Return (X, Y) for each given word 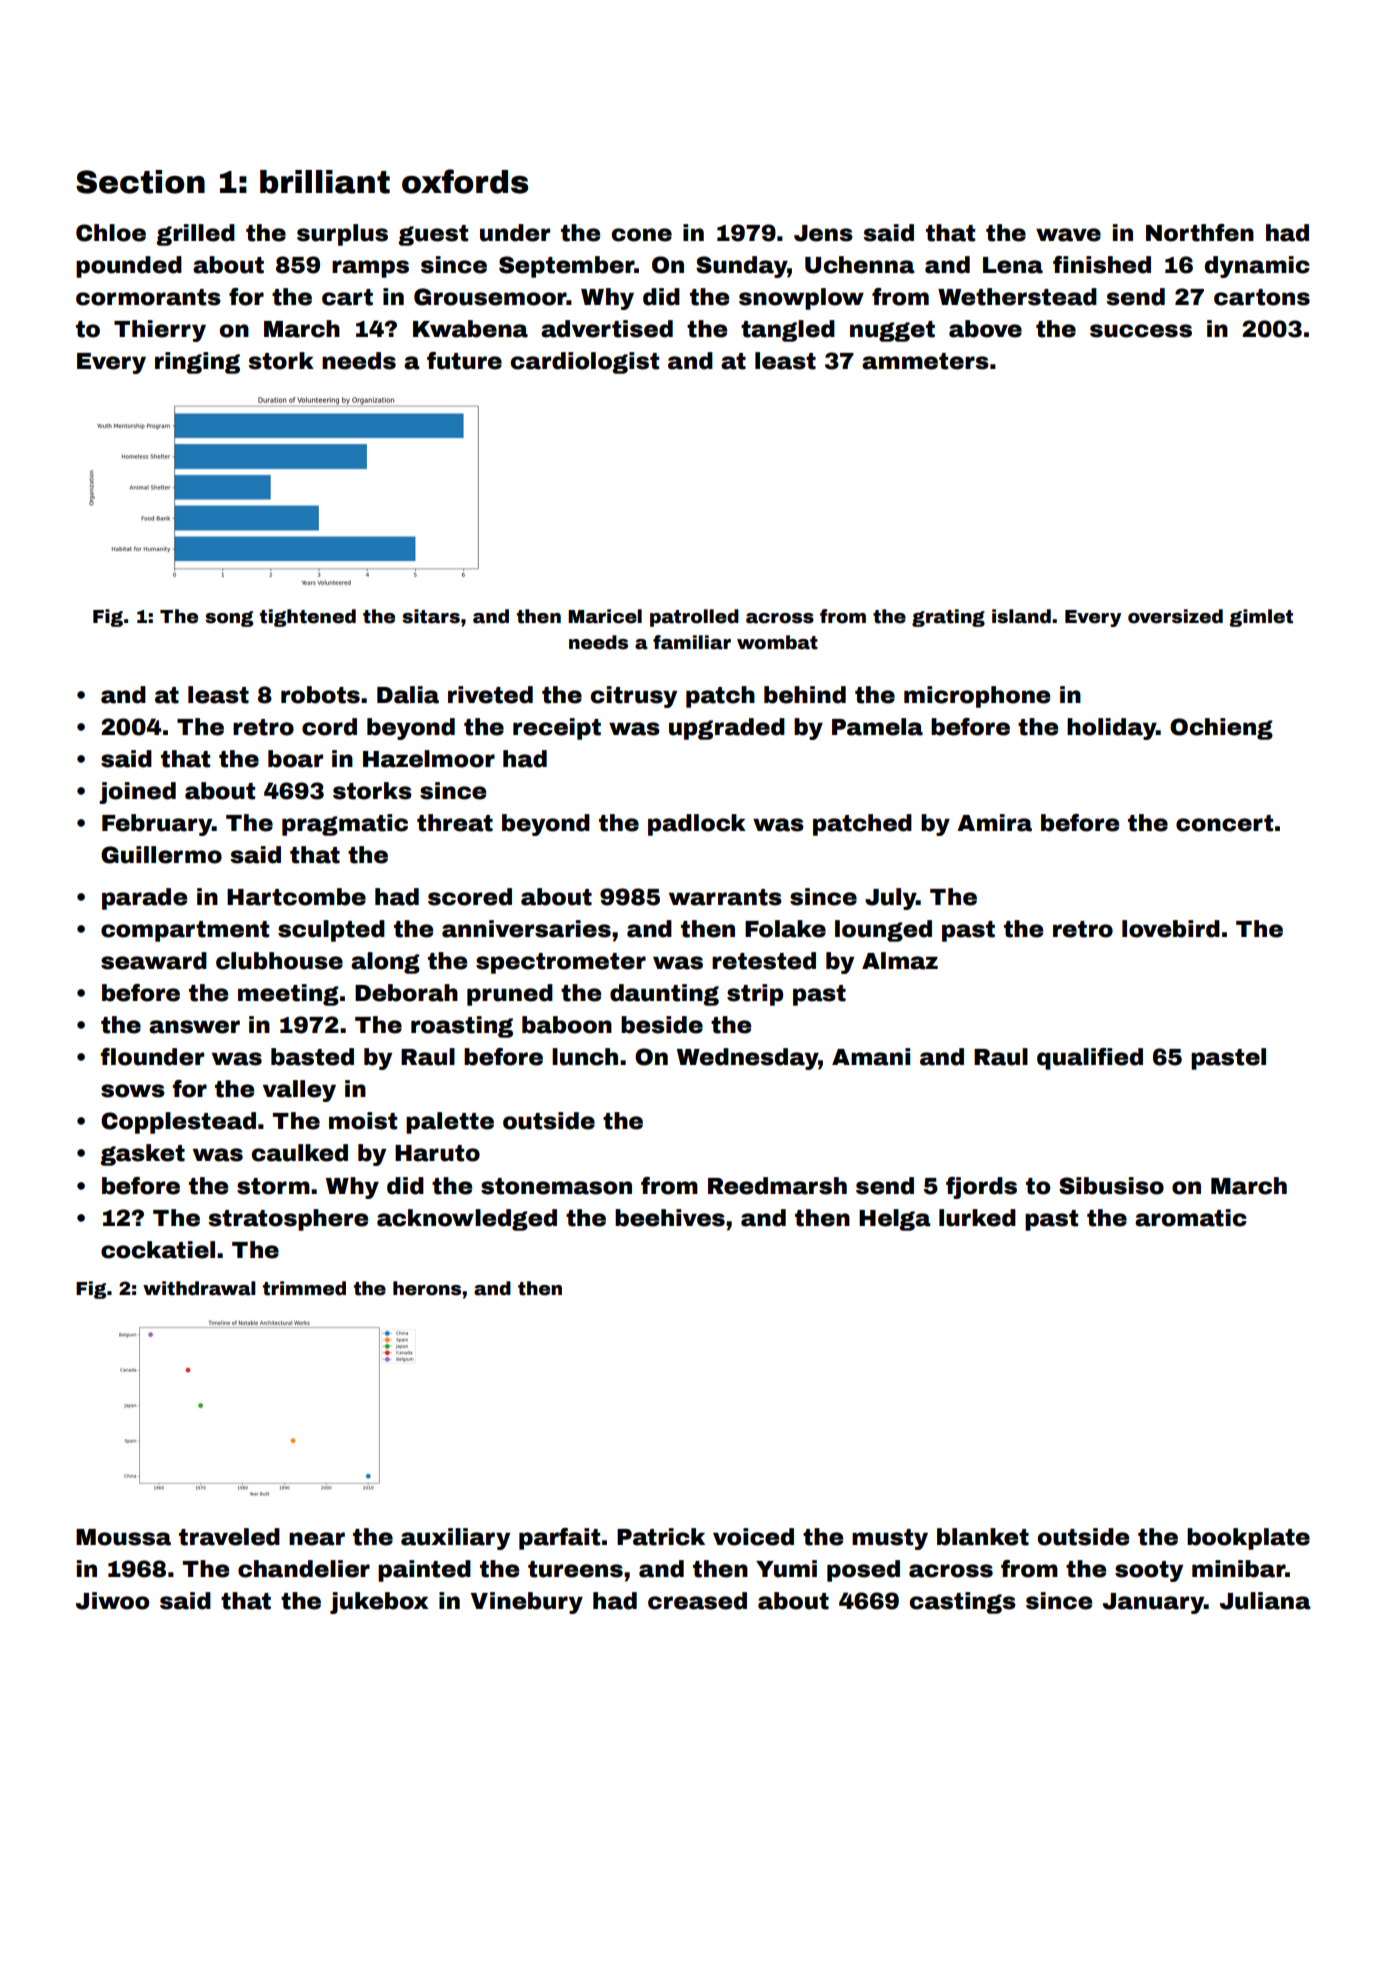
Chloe (111, 233)
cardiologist (585, 363)
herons (427, 1288)
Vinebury (527, 1603)
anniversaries (526, 929)
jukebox (379, 1603)
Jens (823, 233)
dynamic (1257, 267)
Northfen (1200, 233)
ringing (197, 363)
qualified (1090, 1059)
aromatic (1191, 1218)
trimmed (304, 1288)
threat (455, 823)
